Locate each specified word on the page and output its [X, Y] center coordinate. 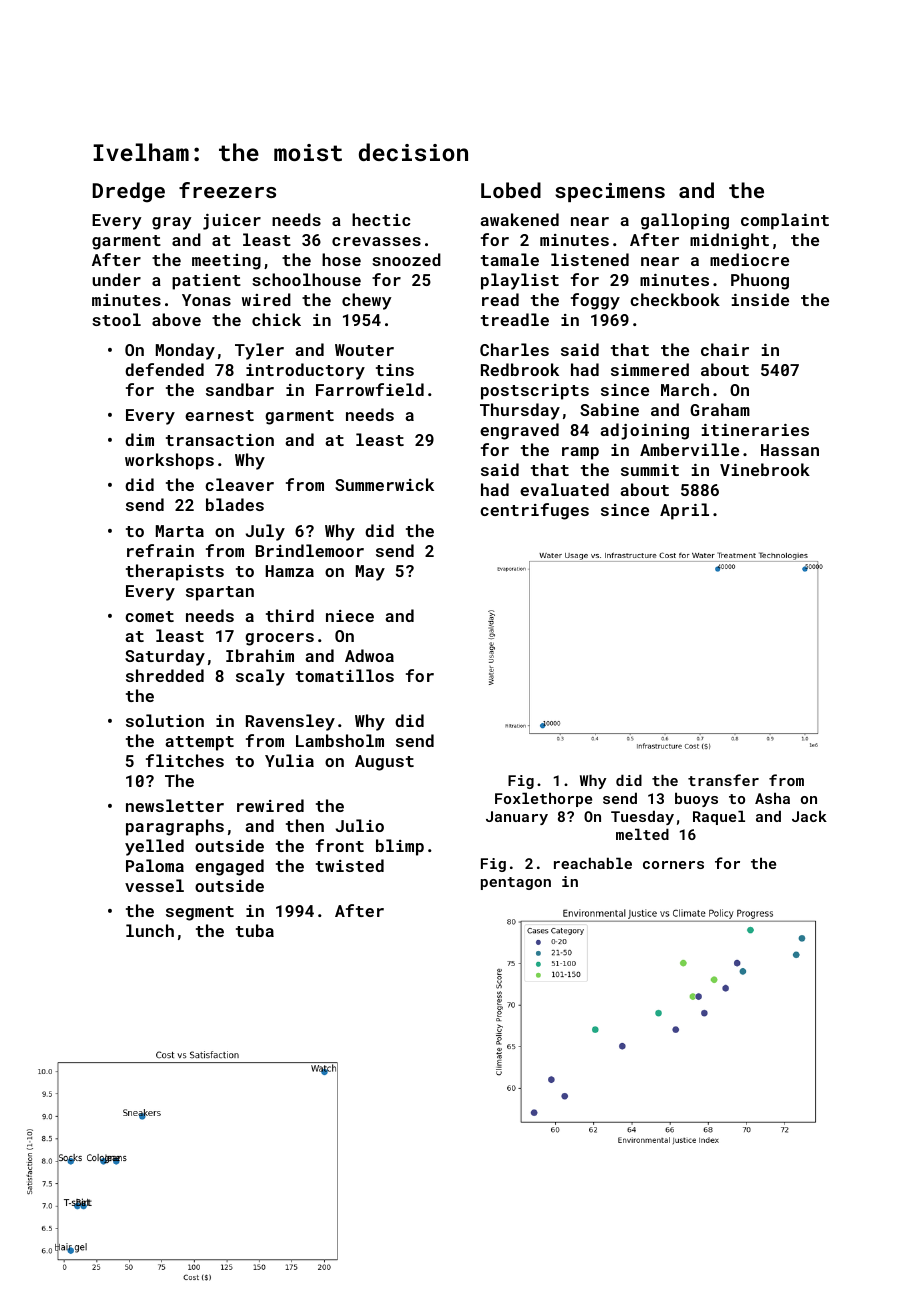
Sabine [609, 409]
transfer [723, 780]
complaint [785, 221]
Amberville [689, 449]
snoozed [406, 259]
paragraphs [175, 827]
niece [350, 616]
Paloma [155, 865]
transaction [220, 440]
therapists [175, 572]
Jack [809, 816]
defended [164, 369]
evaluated [564, 489]
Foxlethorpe [543, 799]
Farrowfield [370, 389]
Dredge [129, 192]
